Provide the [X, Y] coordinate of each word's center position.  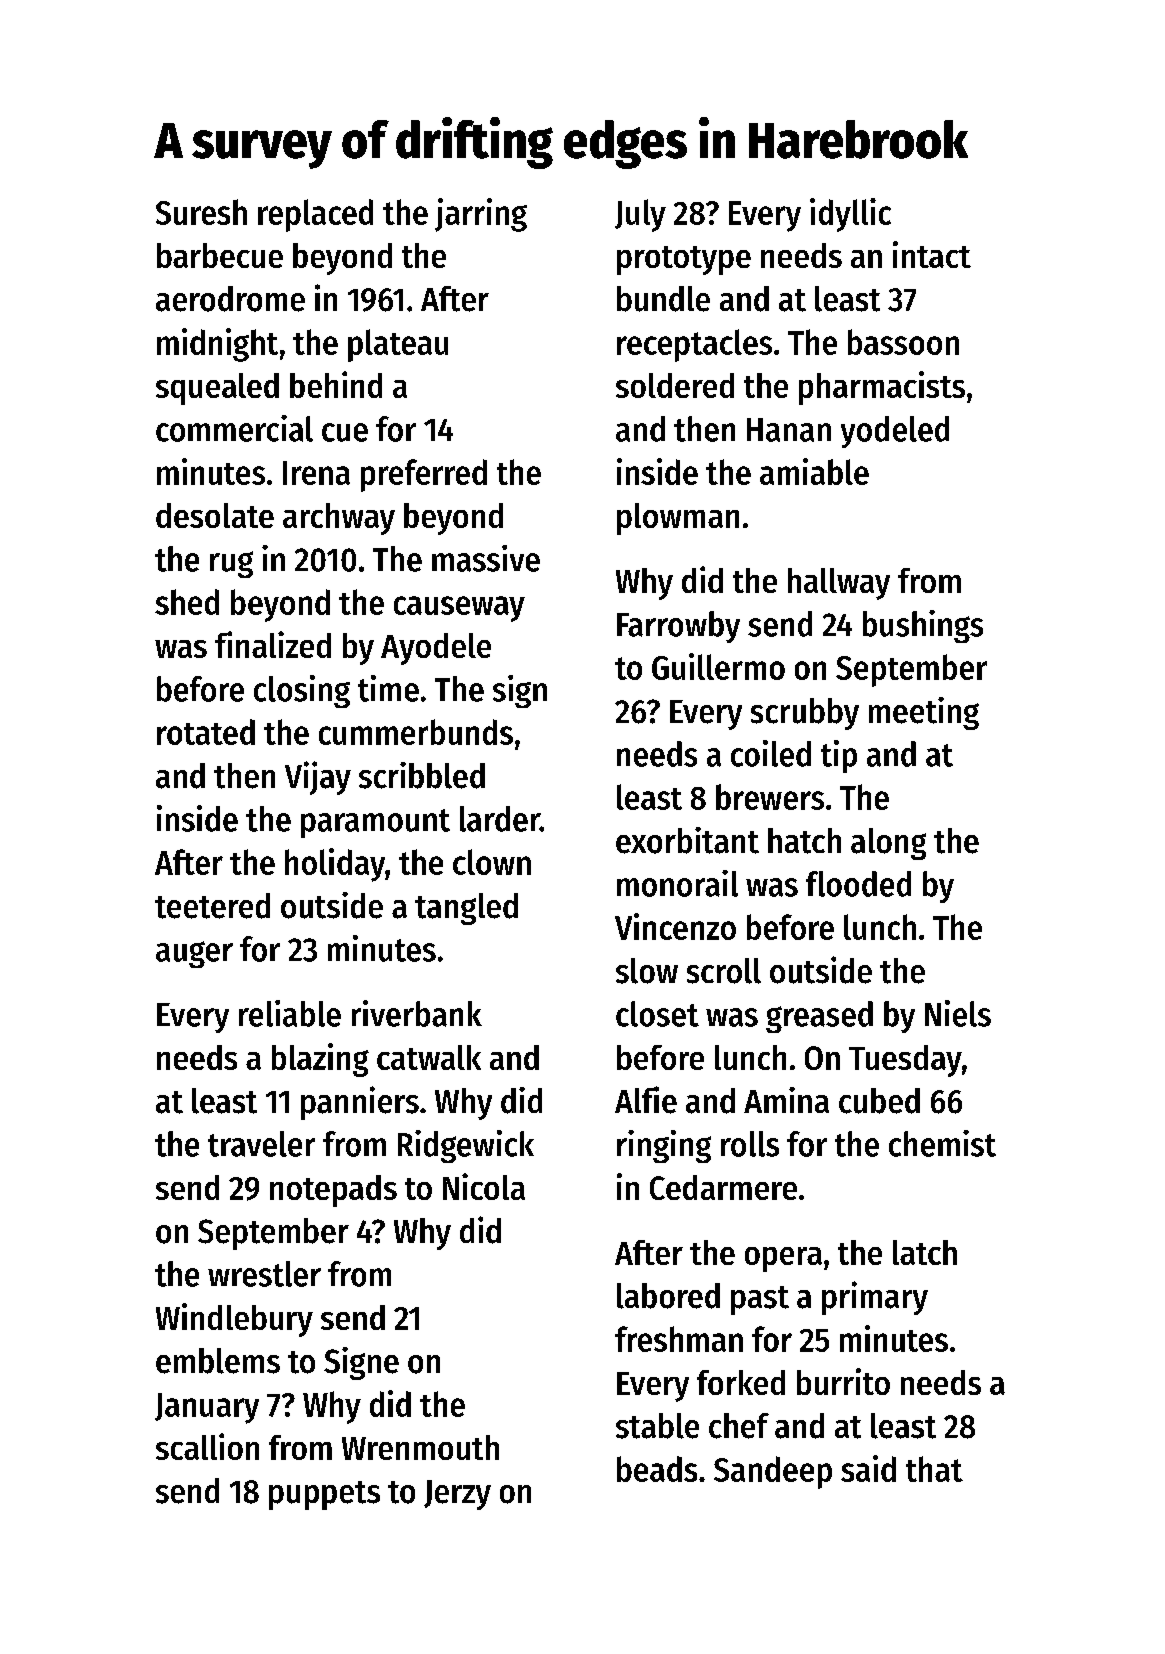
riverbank [417, 1013]
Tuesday [905, 1061]
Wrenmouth [420, 1447]
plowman [678, 519]
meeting [924, 713]
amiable [814, 471]
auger [194, 954]
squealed [217, 389]
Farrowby [678, 627]
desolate [215, 515]
